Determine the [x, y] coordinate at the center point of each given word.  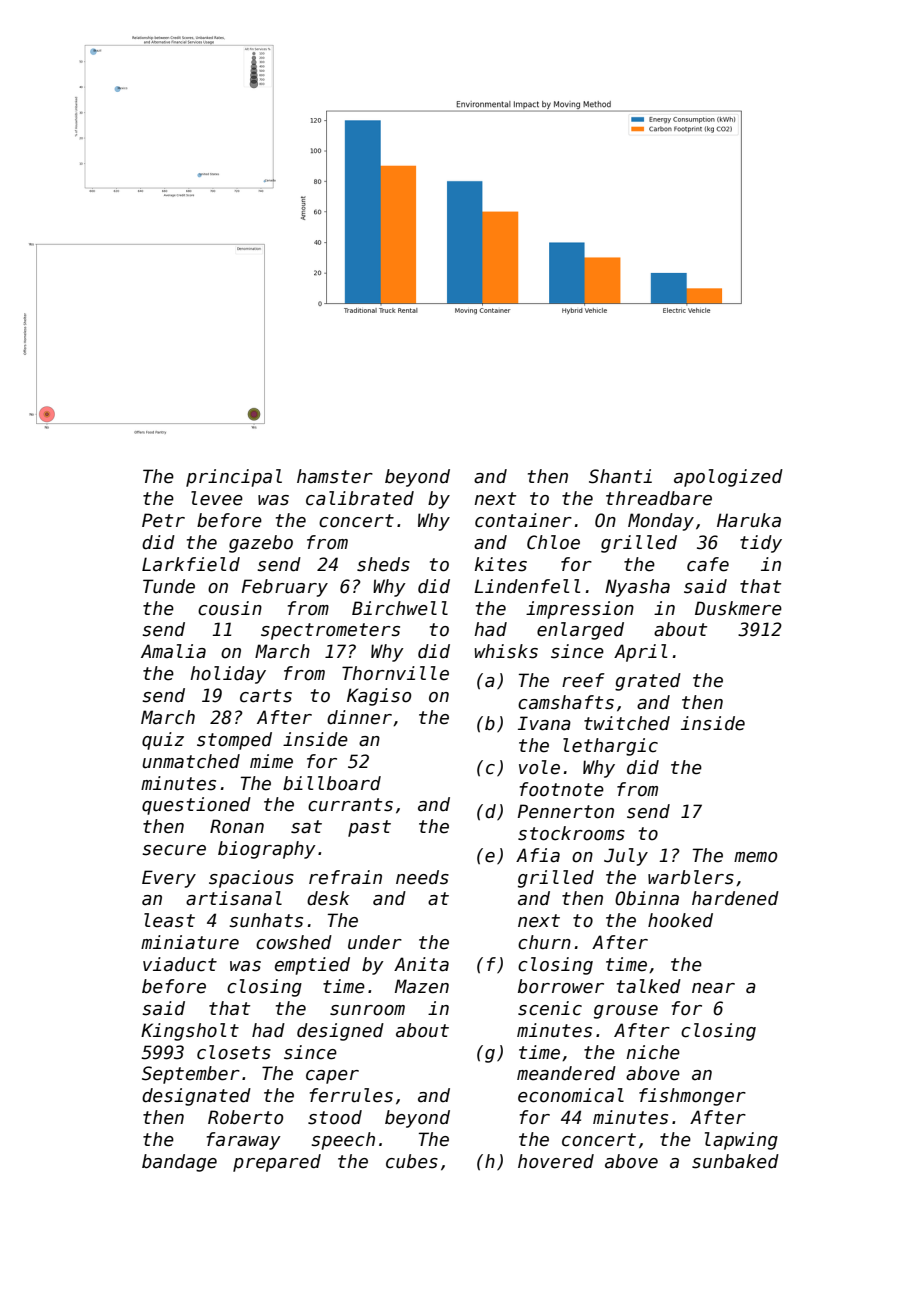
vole [539, 767]
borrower [561, 986]
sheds [383, 564]
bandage [179, 1163]
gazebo [261, 544]
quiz [163, 741]
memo [755, 857]
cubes [412, 1161]
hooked [680, 920]
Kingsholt [190, 1032]
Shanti [620, 476]
